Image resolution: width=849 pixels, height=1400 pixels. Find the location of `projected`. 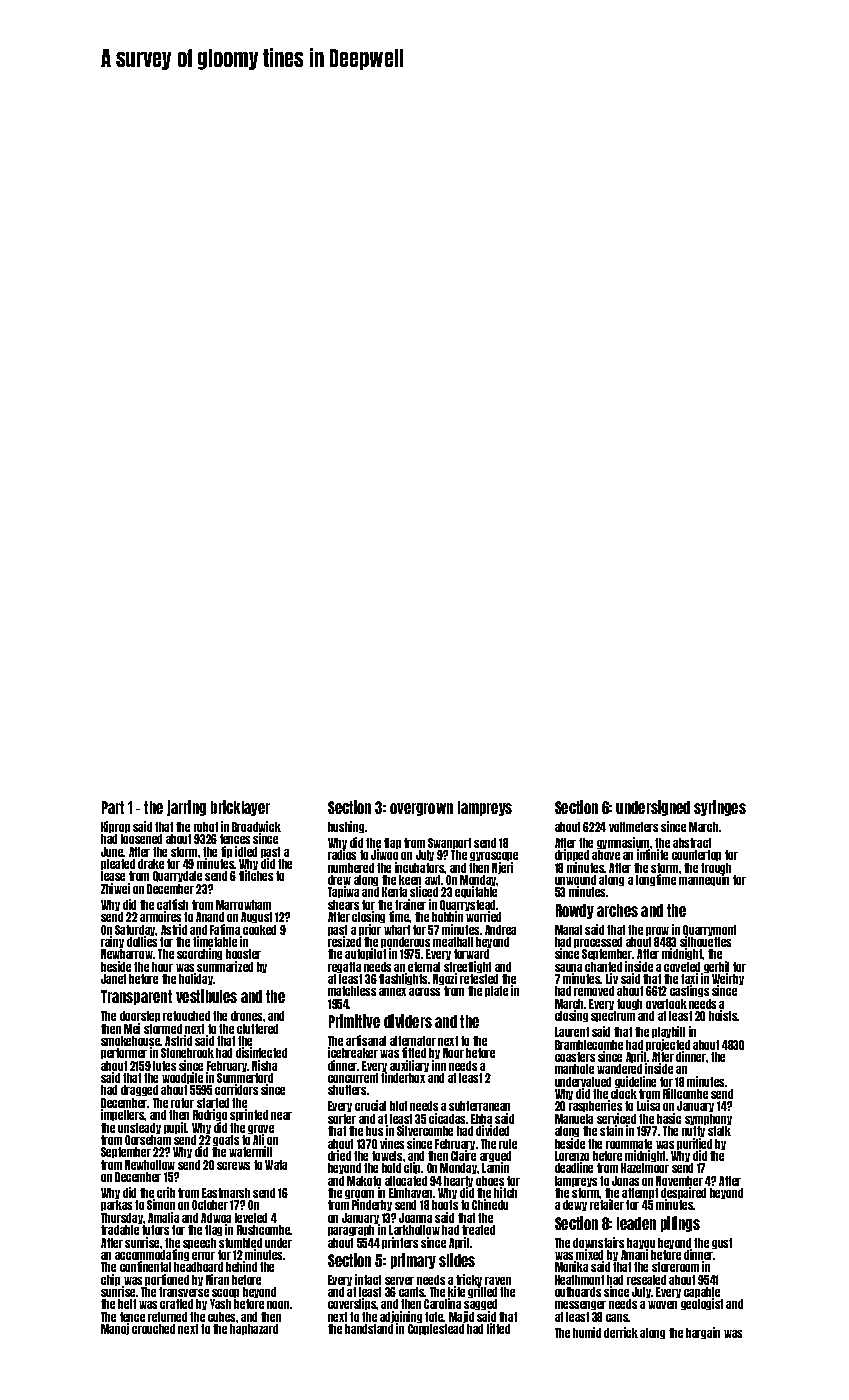

projected is located at coordinates (668, 1045).
